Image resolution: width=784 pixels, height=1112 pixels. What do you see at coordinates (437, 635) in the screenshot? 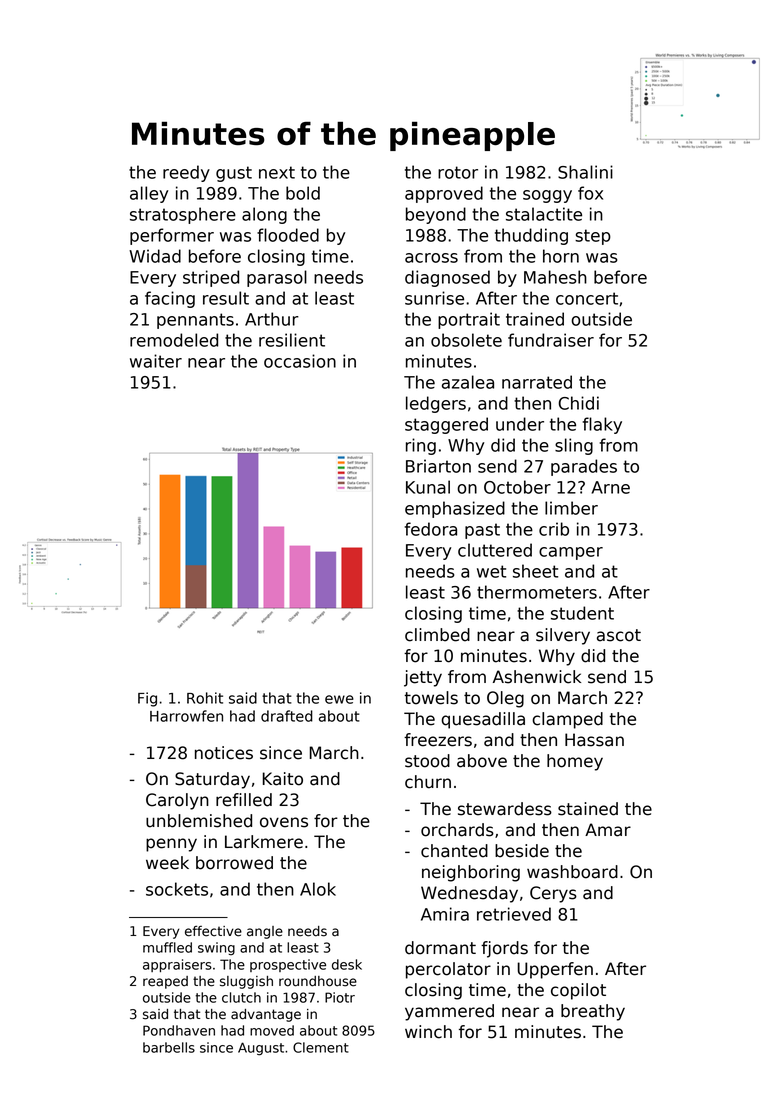
I see `climbed` at bounding box center [437, 635].
